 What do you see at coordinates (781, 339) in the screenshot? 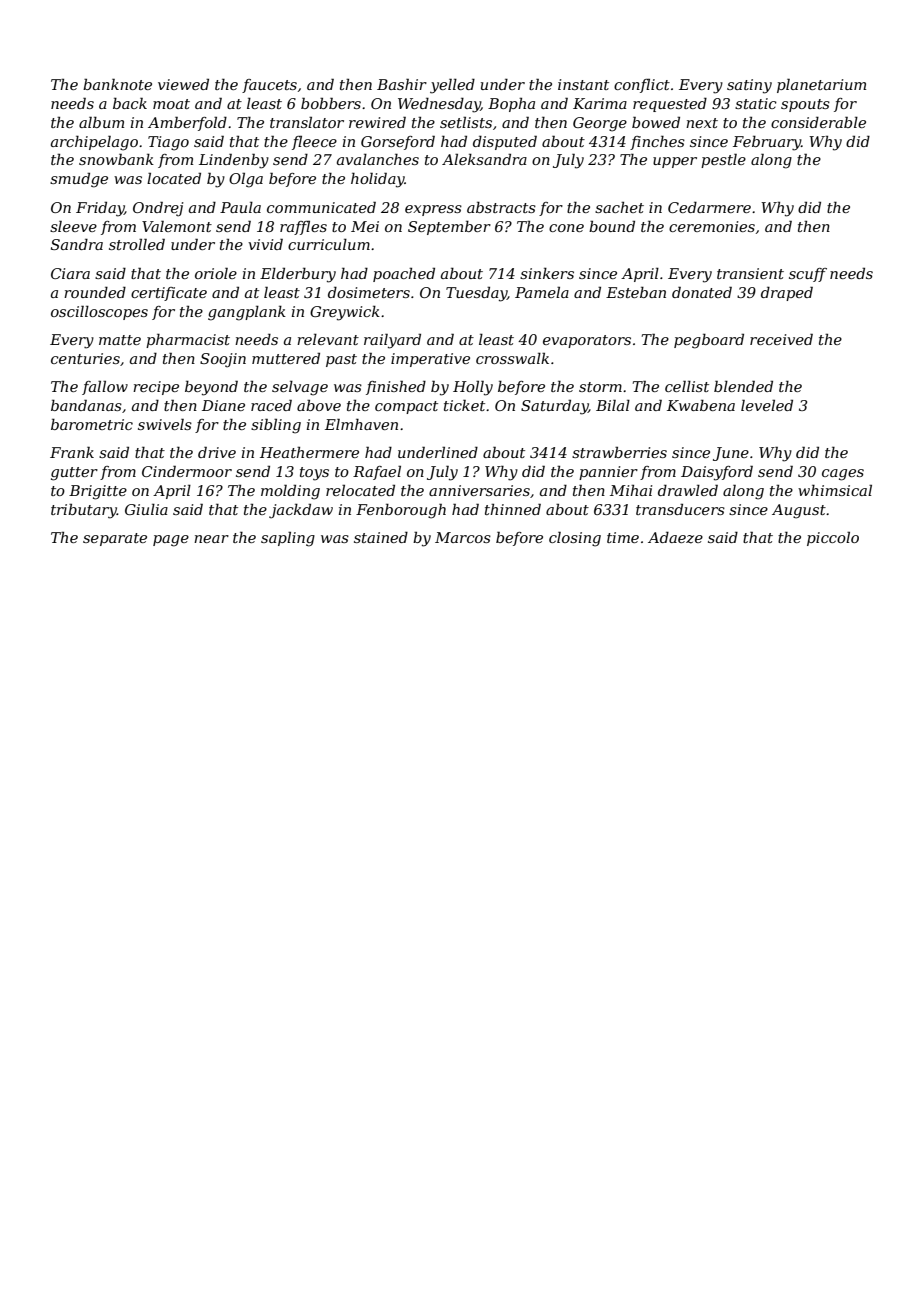
I see `received` at bounding box center [781, 339].
